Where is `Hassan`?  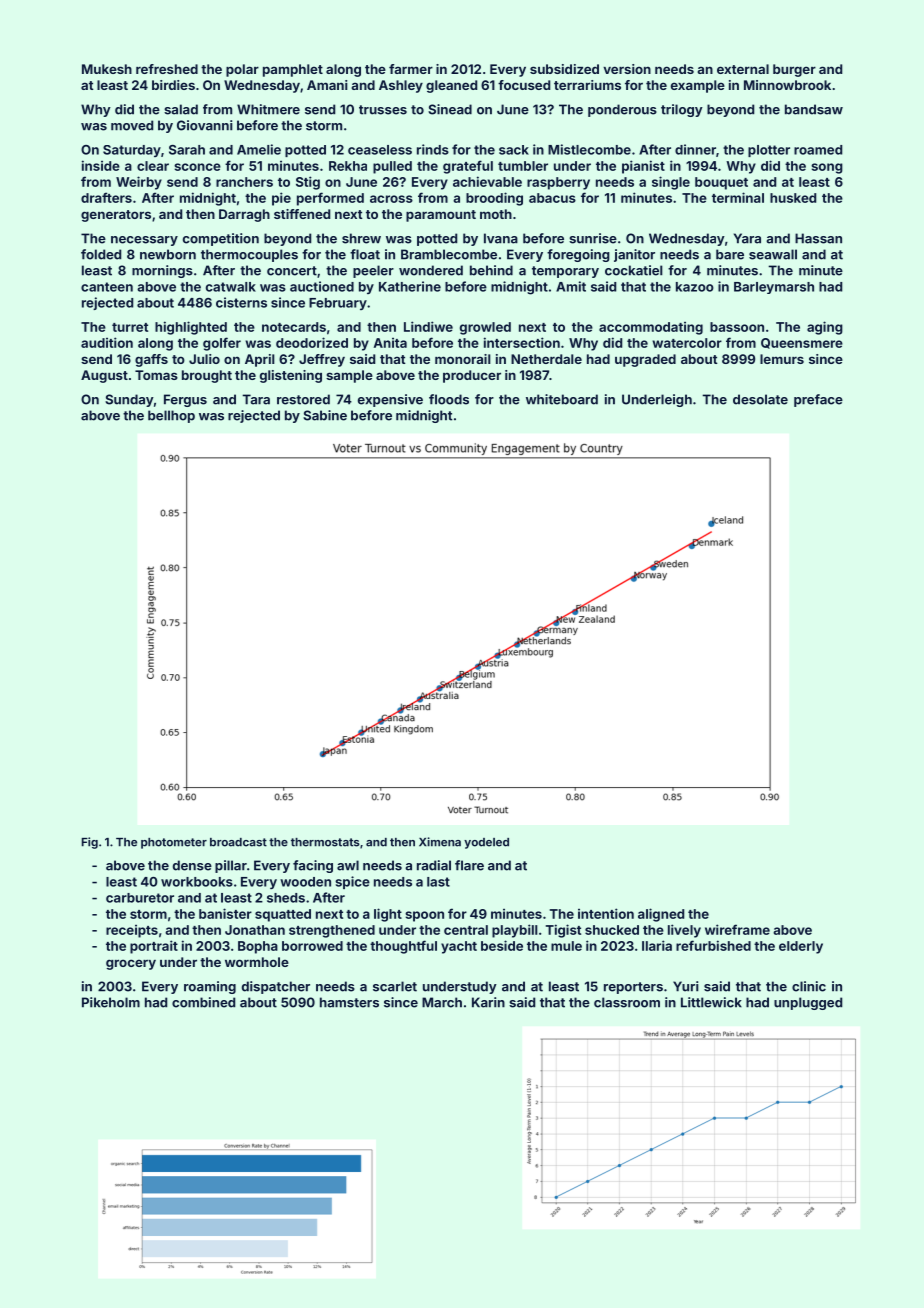 Hassan is located at coordinates (818, 238).
